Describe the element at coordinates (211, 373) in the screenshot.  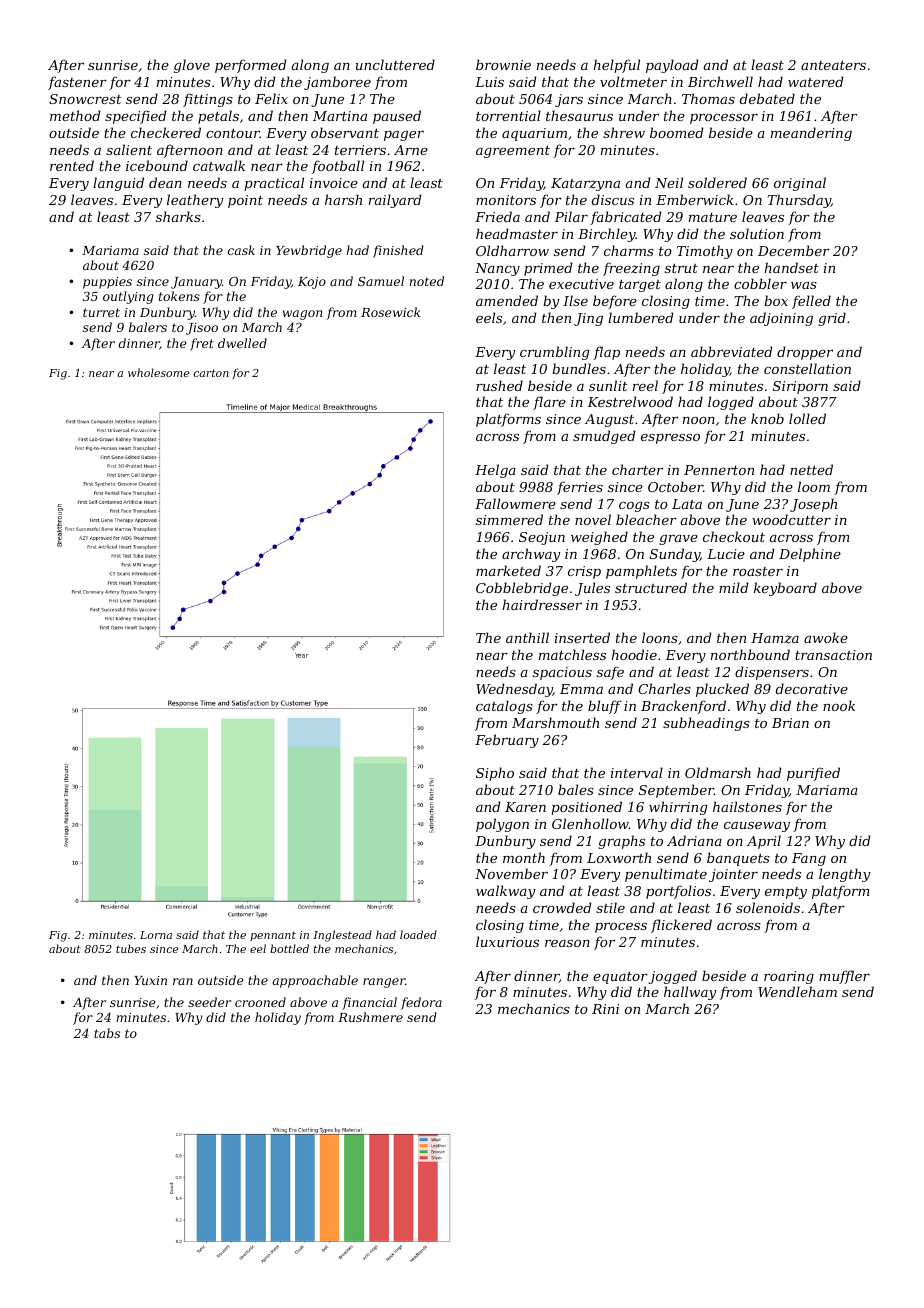
I see `carton` at that location.
